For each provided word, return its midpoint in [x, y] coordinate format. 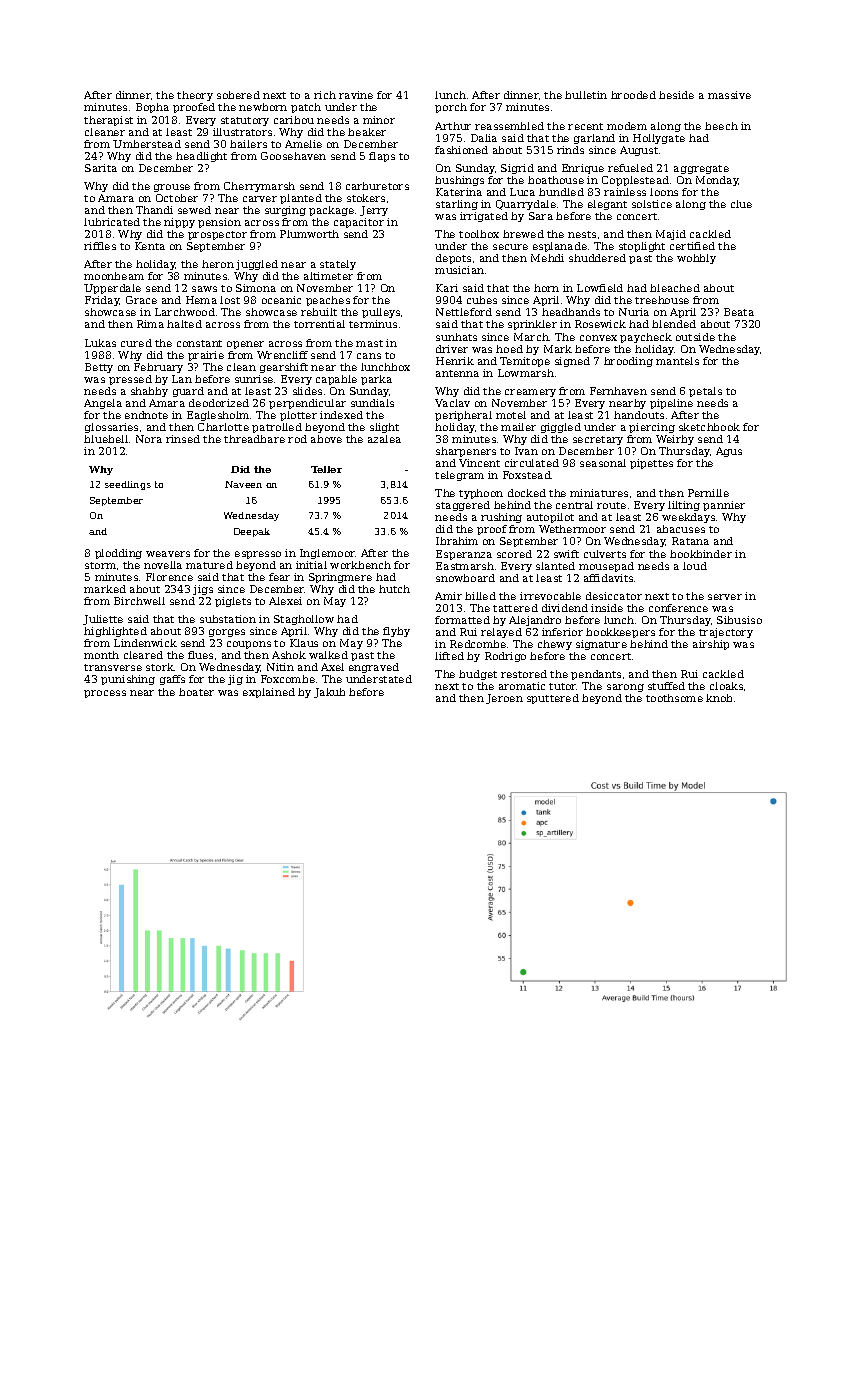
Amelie [303, 144]
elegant [607, 205]
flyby [396, 632]
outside [695, 337]
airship [711, 645]
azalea [384, 439]
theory [195, 96]
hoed [509, 349]
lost [230, 300]
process [105, 694]
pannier [724, 506]
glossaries [111, 428]
